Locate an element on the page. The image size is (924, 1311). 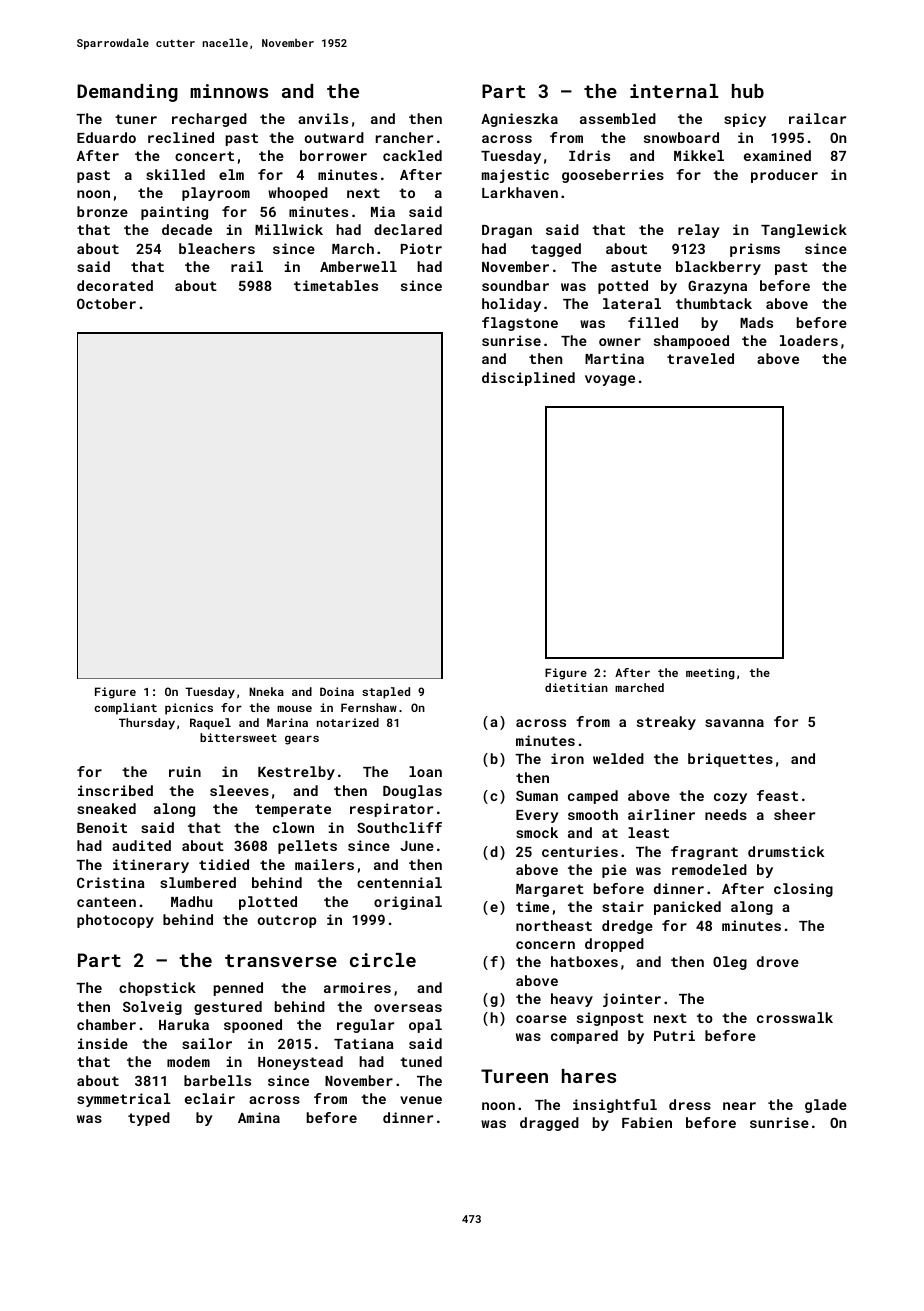
inscribed is located at coordinates (115, 790).
